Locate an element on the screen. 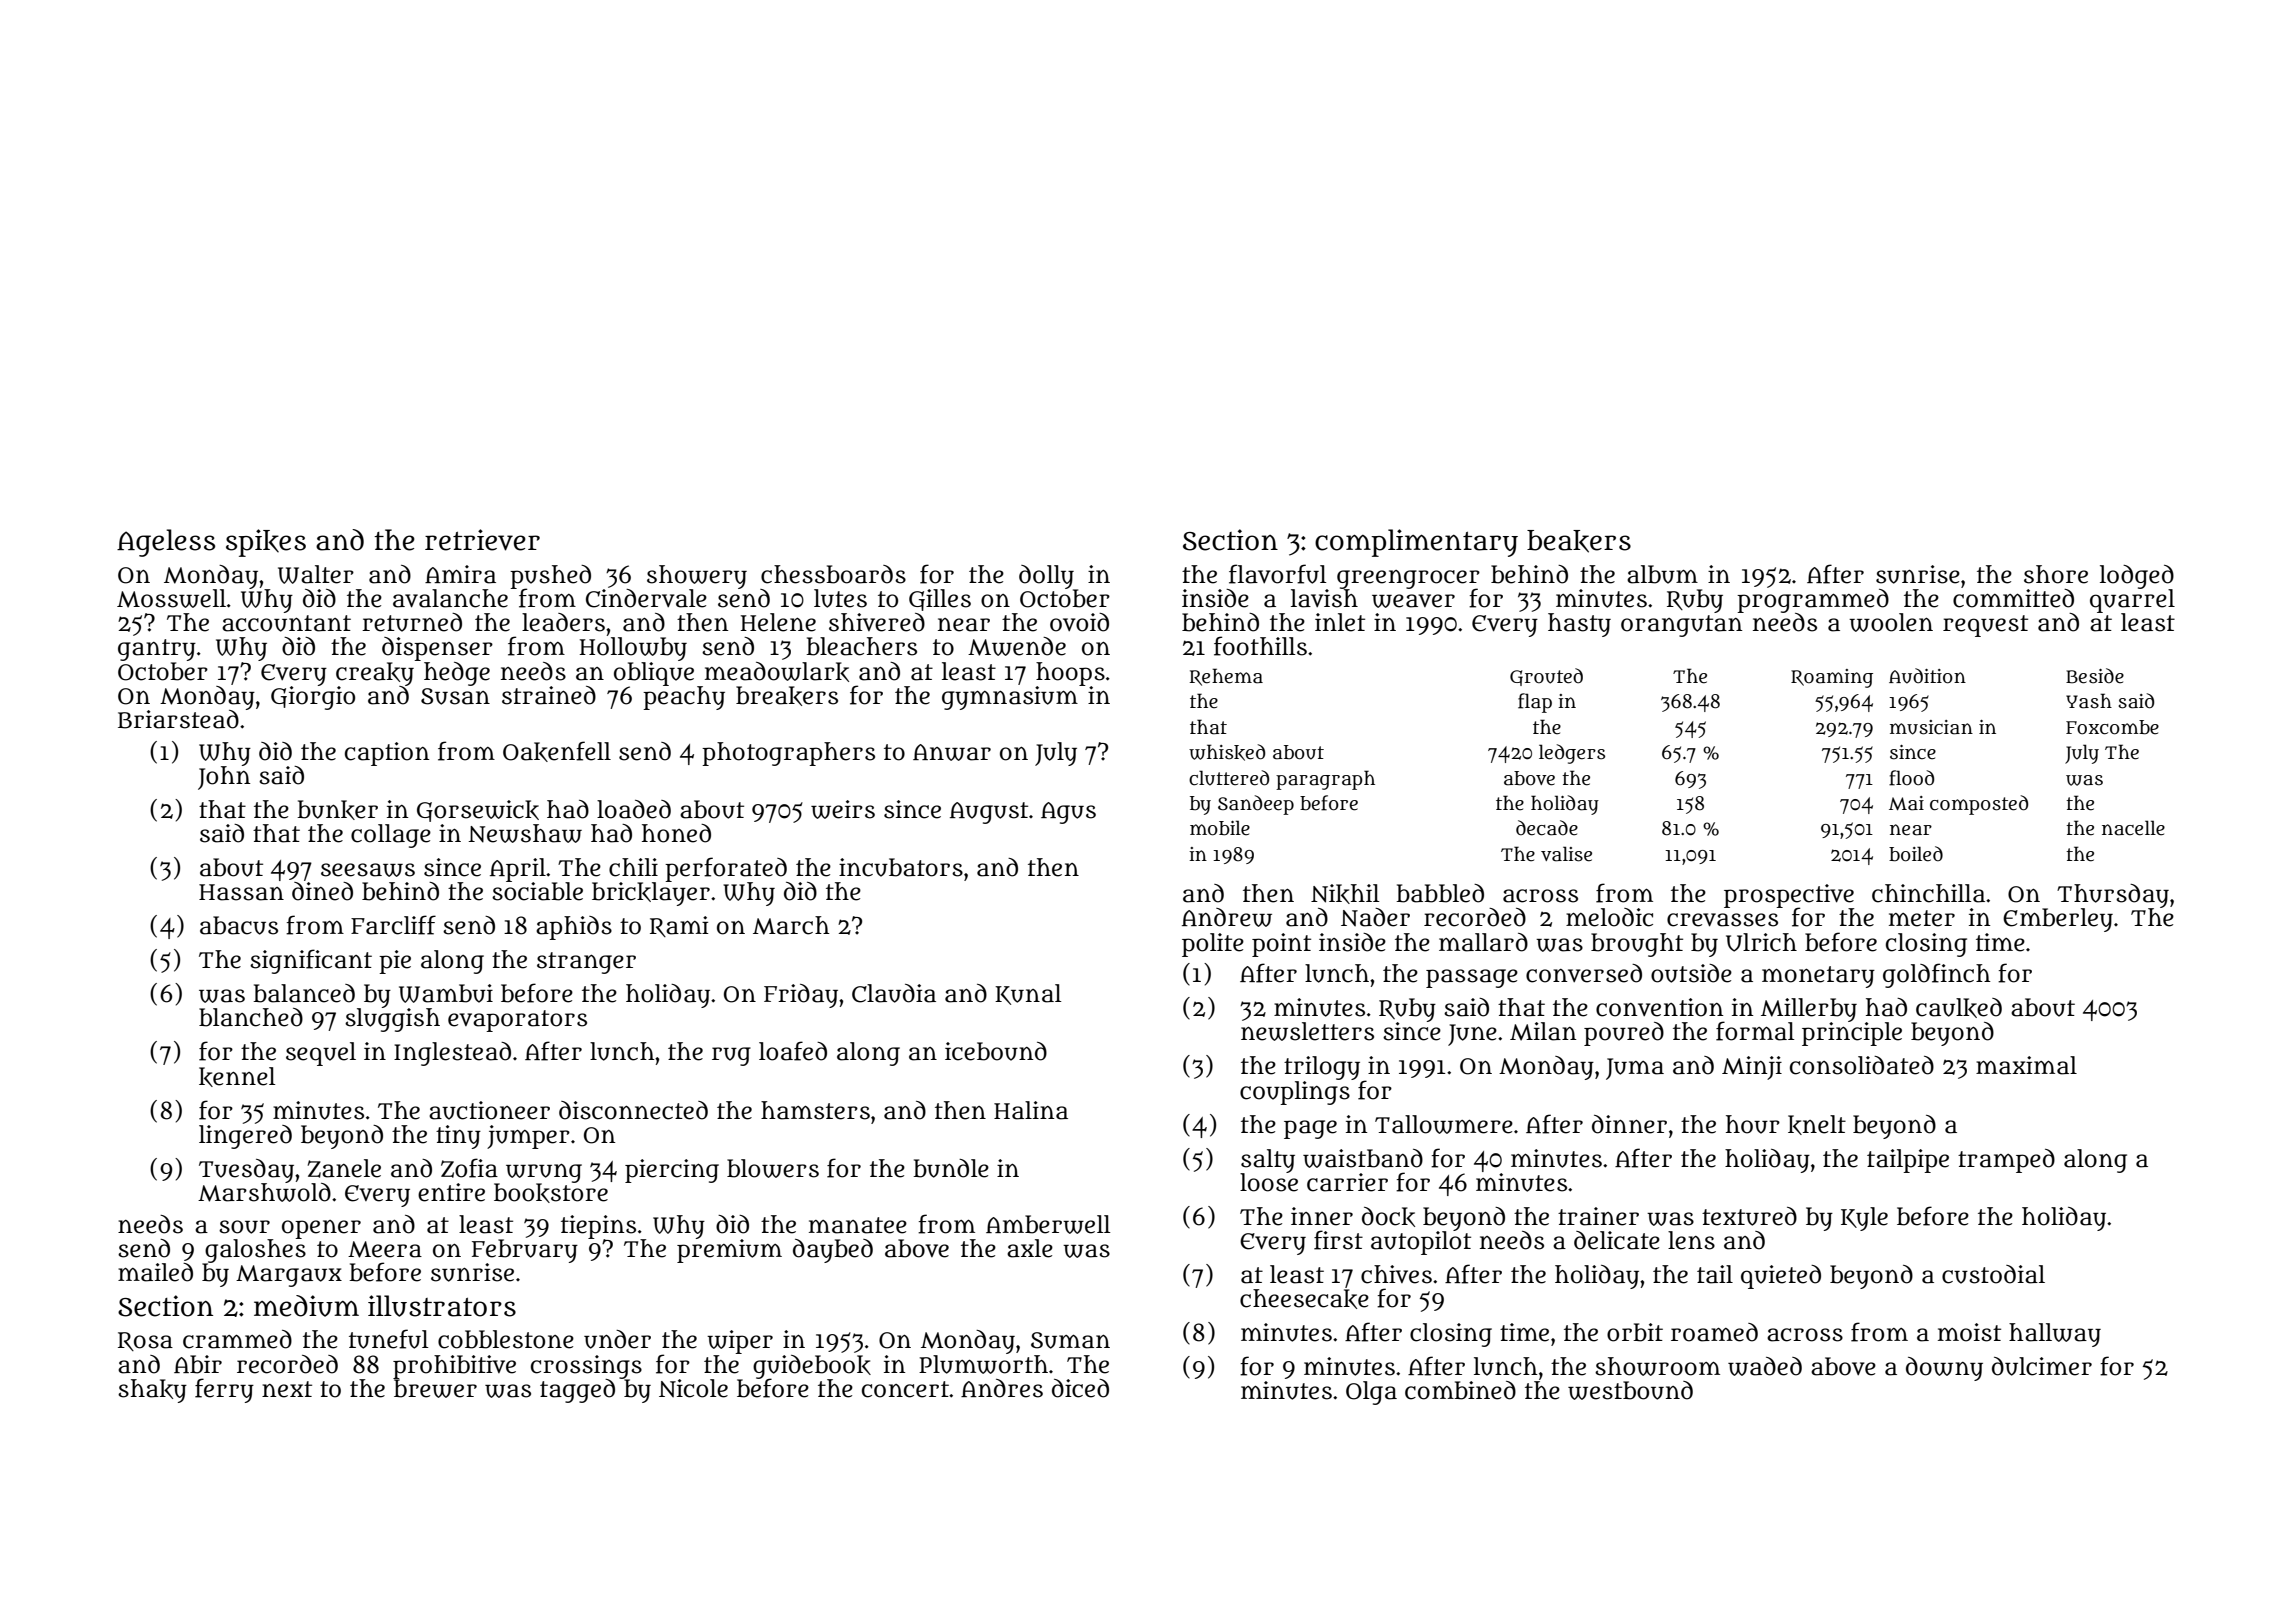 Image resolution: width=2292 pixels, height=1620 pixels. Tallowmere is located at coordinates (1444, 1124).
